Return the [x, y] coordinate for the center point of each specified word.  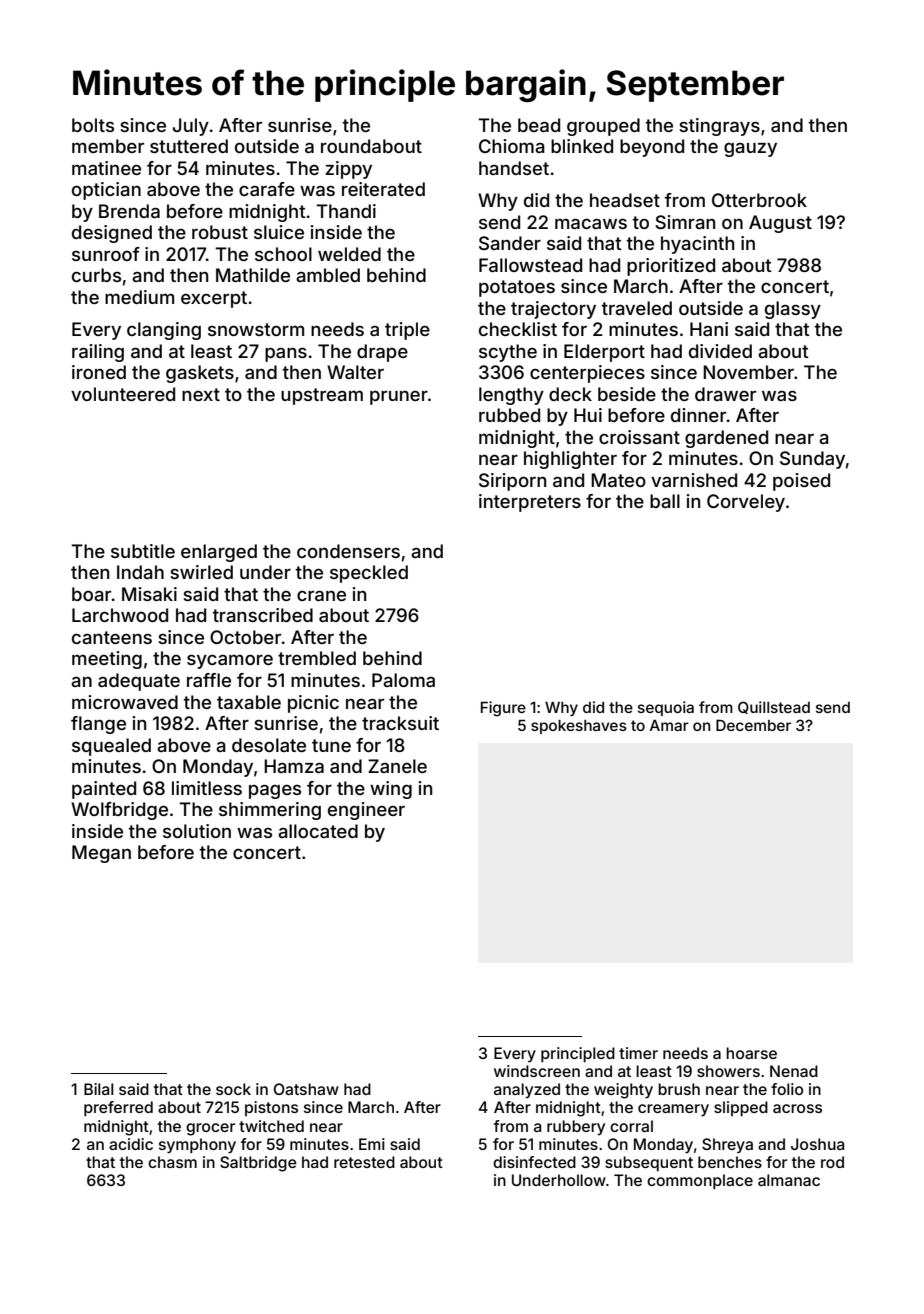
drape [382, 353]
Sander [510, 243]
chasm [172, 1162]
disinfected [534, 1162]
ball [665, 501]
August [780, 224]
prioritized [671, 267]
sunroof [106, 254]
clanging [164, 331]
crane [321, 596]
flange [98, 725]
